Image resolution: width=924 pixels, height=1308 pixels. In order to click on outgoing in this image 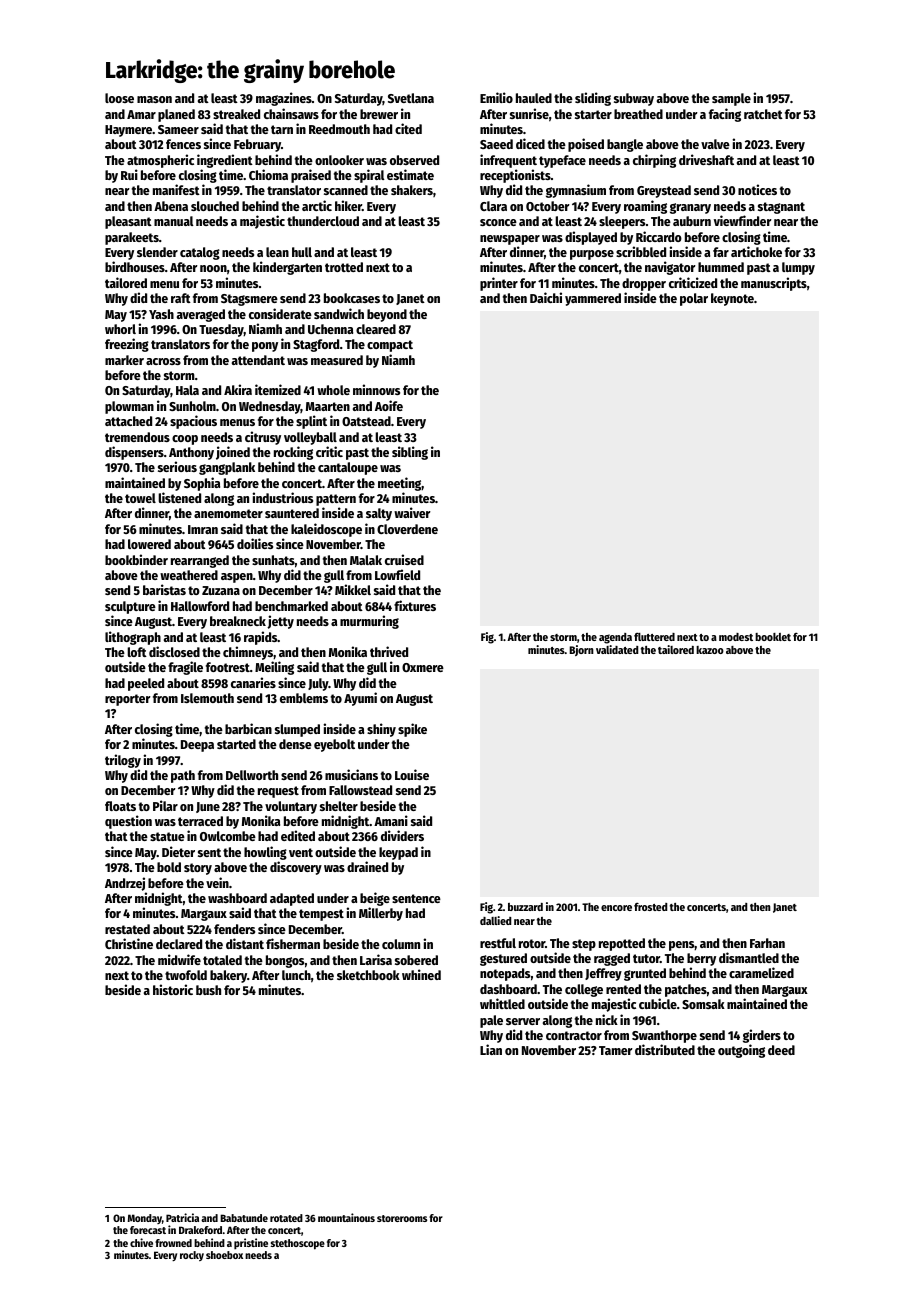, I will do `click(741, 1051)`.
